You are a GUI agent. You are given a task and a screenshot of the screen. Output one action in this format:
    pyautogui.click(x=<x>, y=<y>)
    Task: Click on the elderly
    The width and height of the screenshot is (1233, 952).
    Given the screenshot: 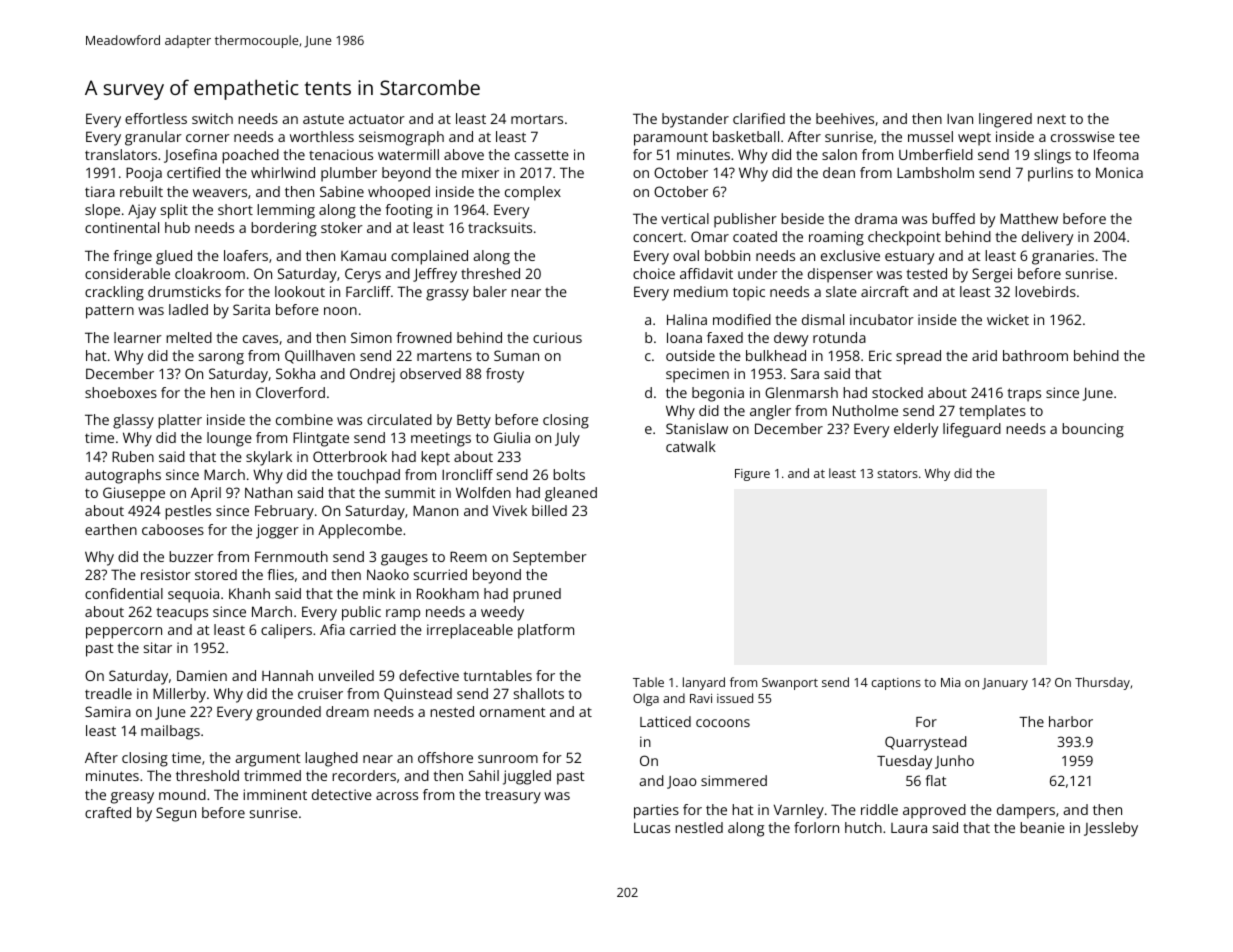 What is the action you would take?
    pyautogui.click(x=916, y=430)
